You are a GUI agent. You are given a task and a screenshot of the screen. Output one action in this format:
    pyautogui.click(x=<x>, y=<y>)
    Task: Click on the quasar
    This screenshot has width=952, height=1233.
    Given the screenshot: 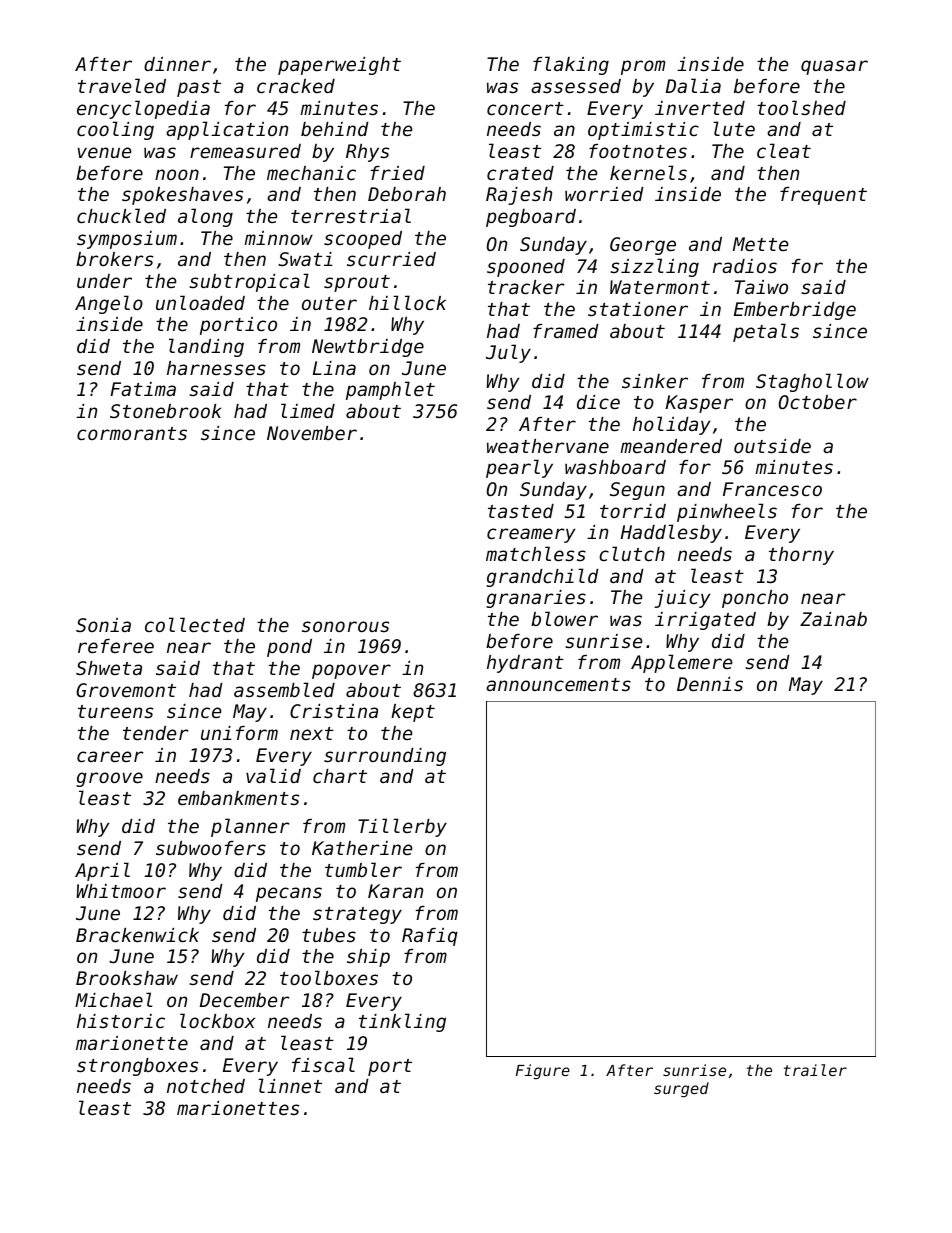 What is the action you would take?
    pyautogui.click(x=834, y=67)
